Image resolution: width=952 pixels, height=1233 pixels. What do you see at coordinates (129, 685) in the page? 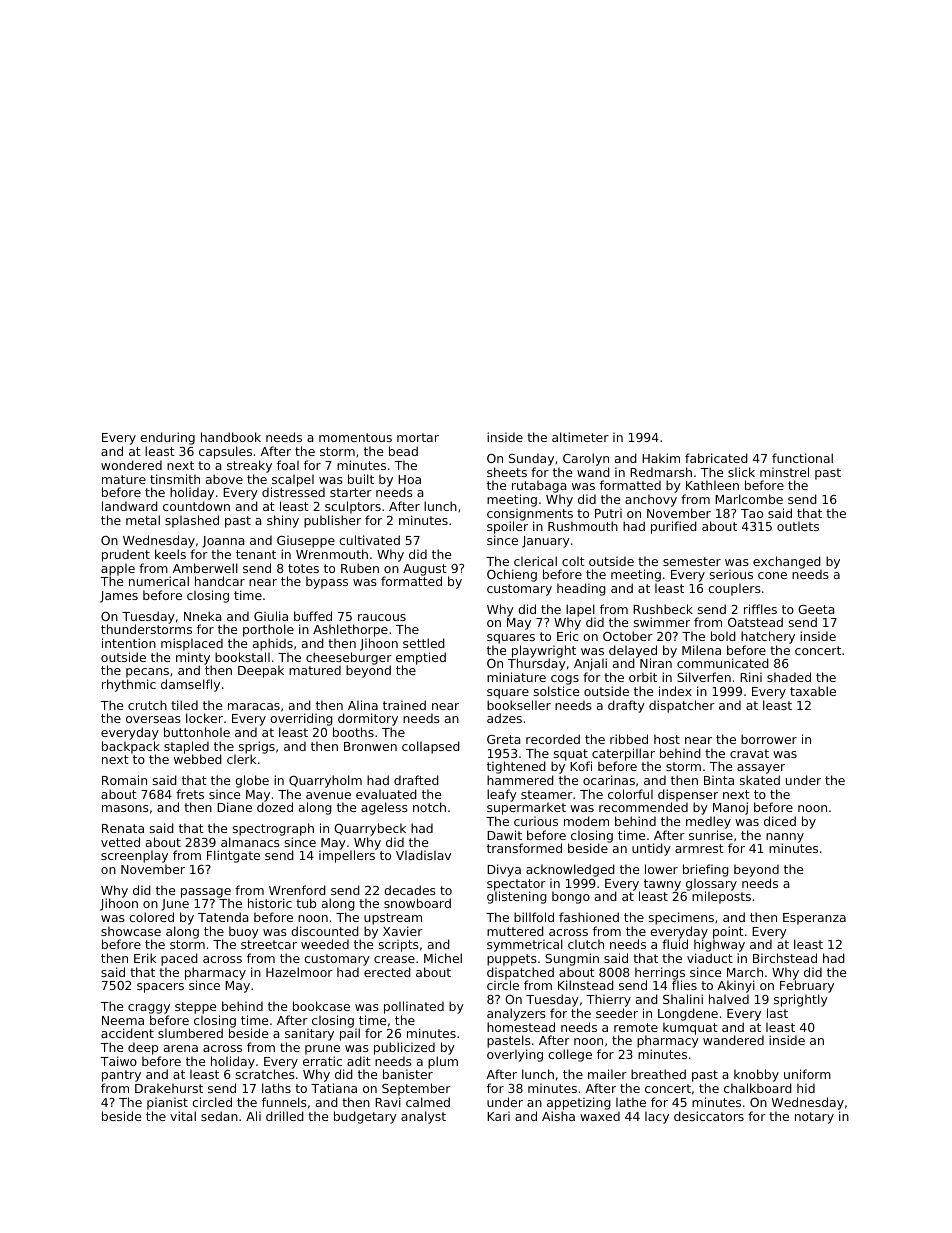
I see `rhythmic` at bounding box center [129, 685].
